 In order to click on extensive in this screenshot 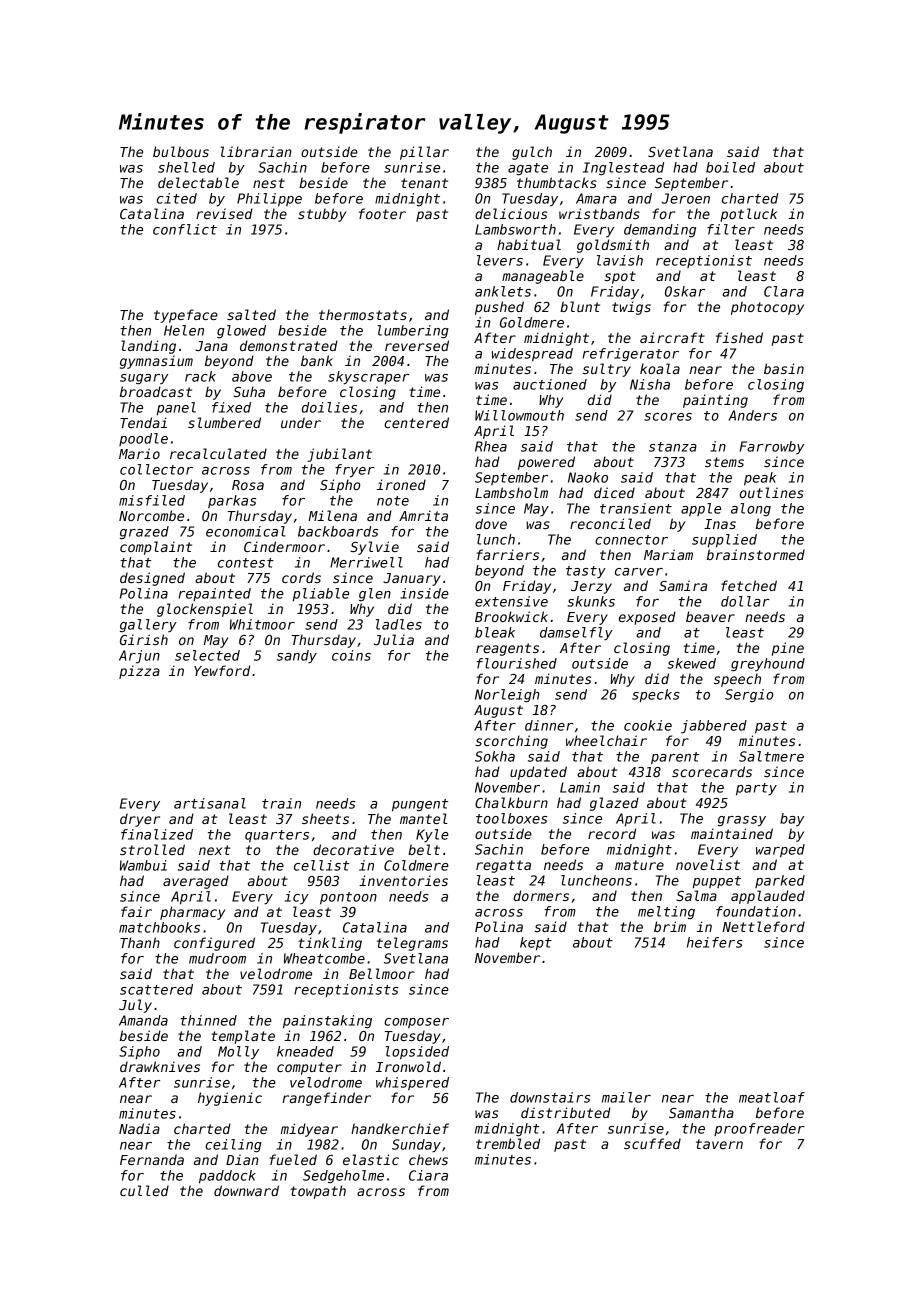, I will do `click(511, 601)`.
